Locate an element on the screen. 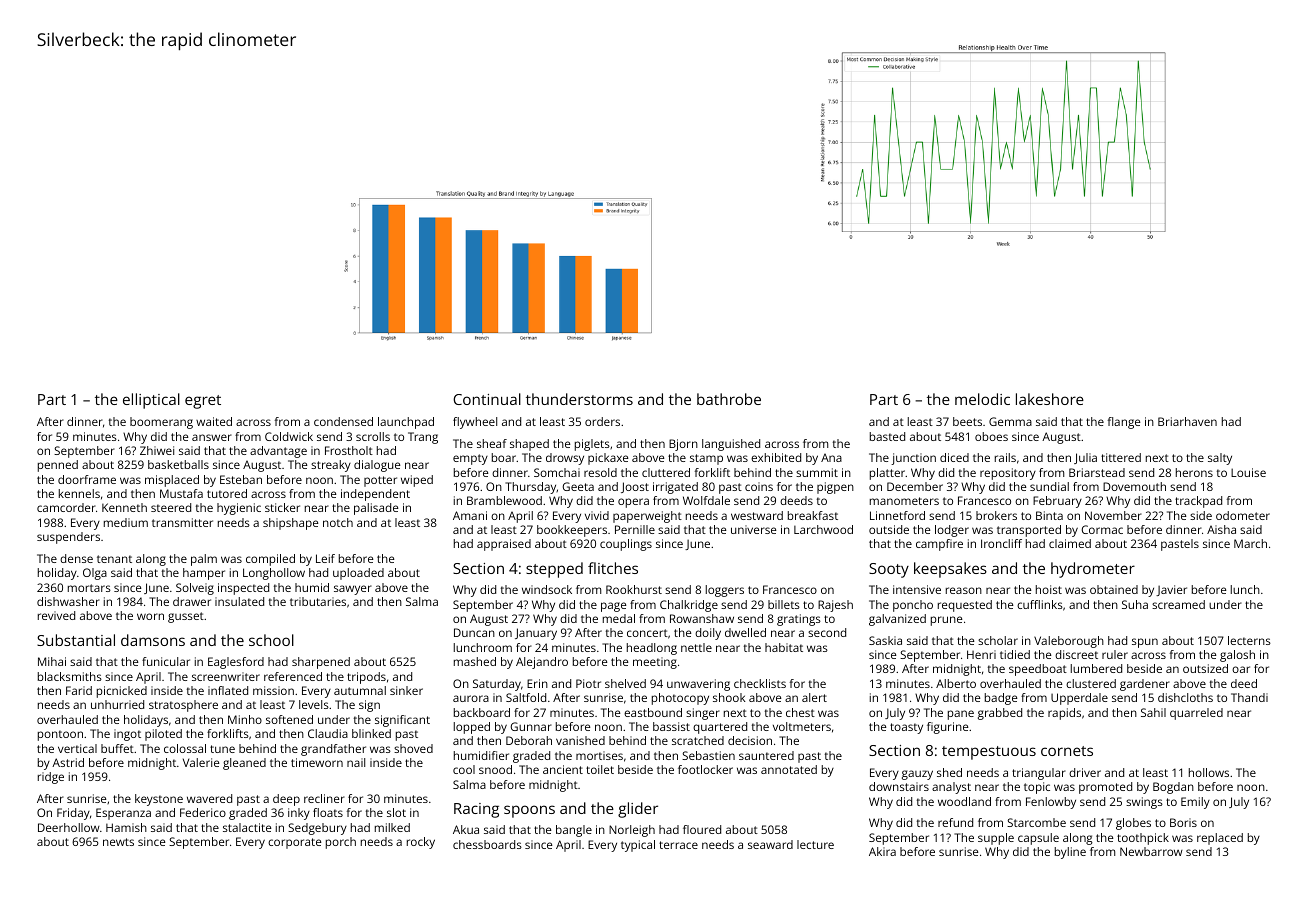 The image size is (1308, 924). galosh is located at coordinates (1237, 656).
